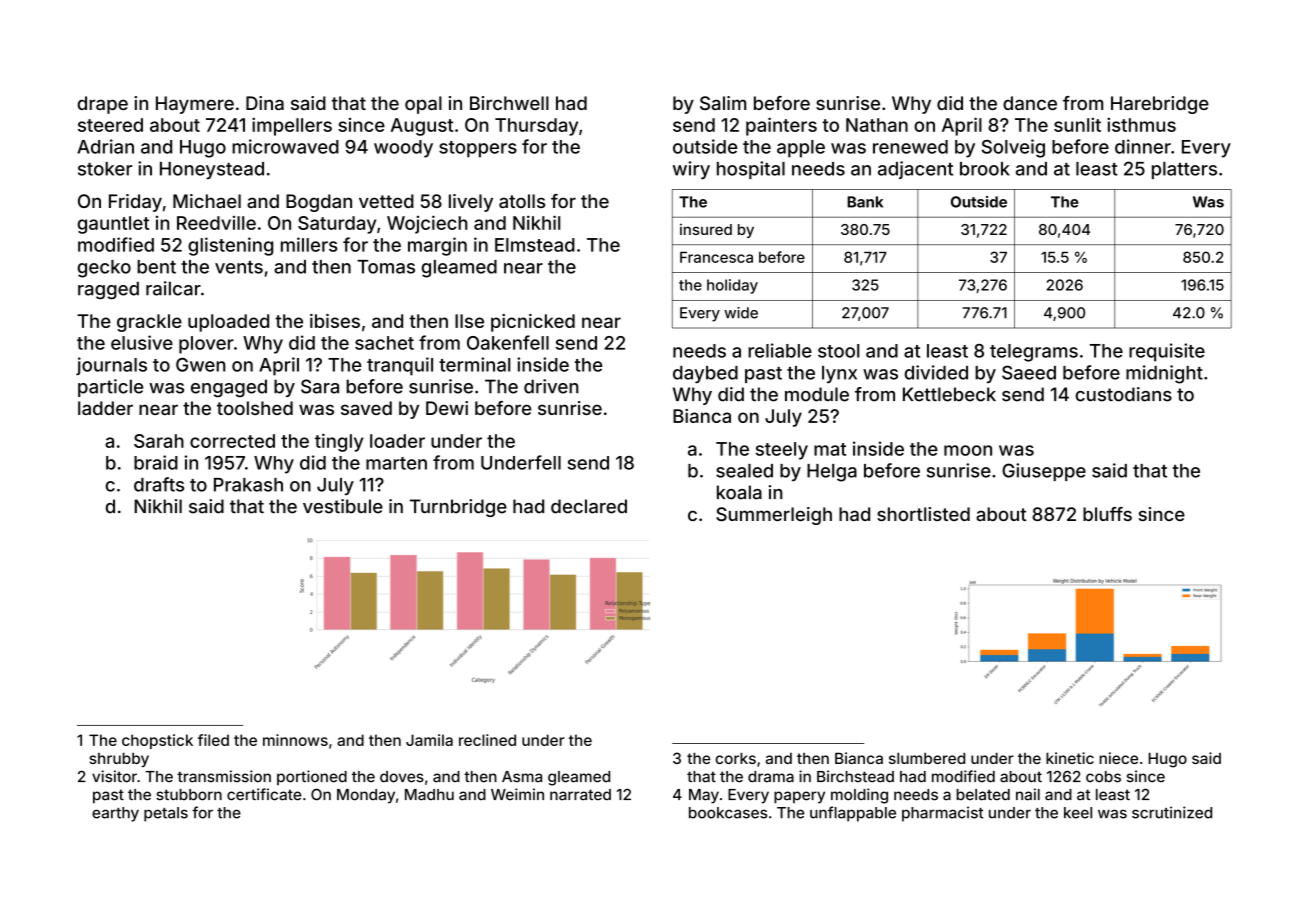 Image resolution: width=1308 pixels, height=924 pixels. Describe the element at coordinates (335, 321) in the screenshot. I see `ibises` at that location.
